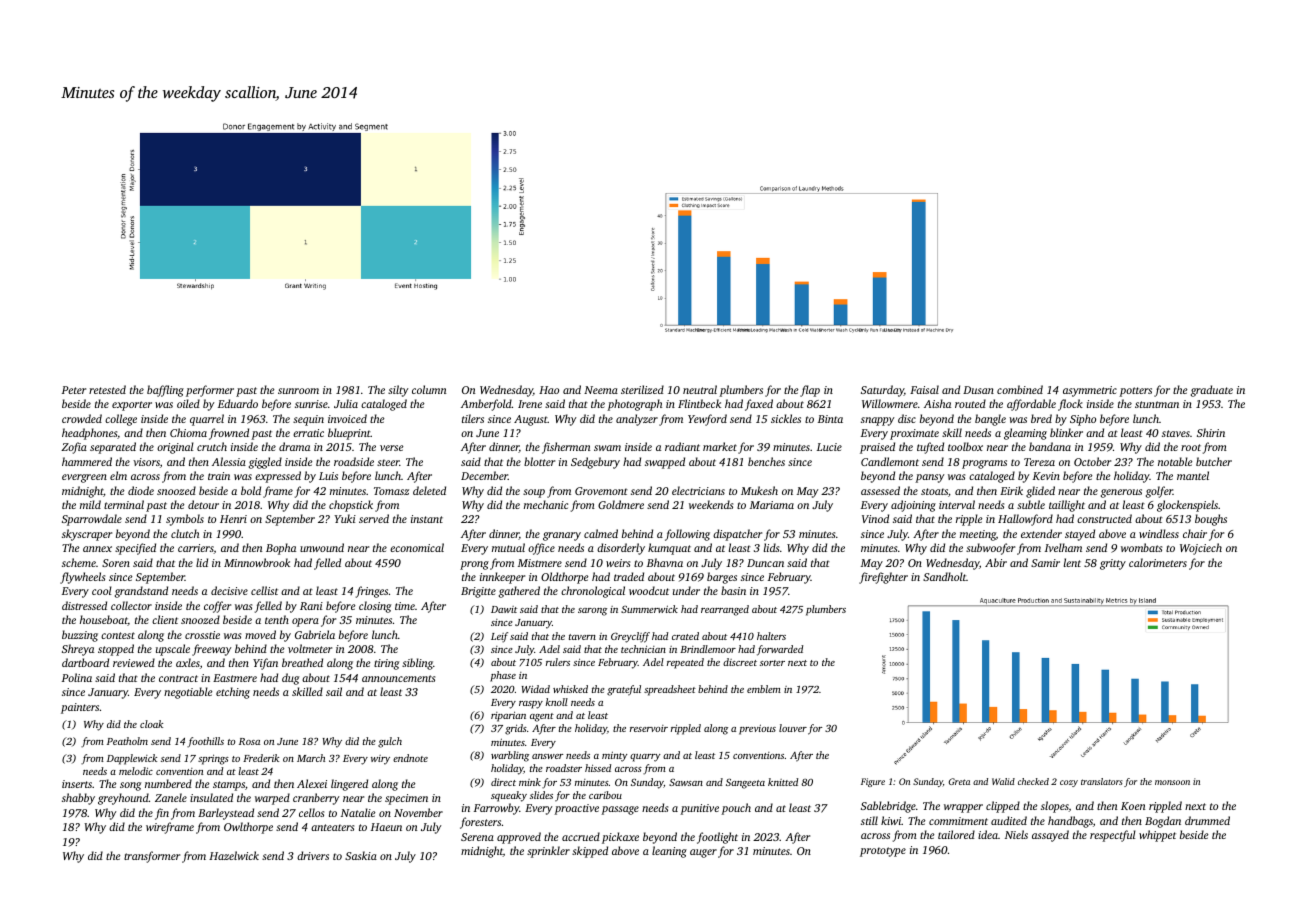 The height and width of the screenshot is (924, 1308). Describe the element at coordinates (565, 578) in the screenshot. I see `Oldthorpe` at that location.
